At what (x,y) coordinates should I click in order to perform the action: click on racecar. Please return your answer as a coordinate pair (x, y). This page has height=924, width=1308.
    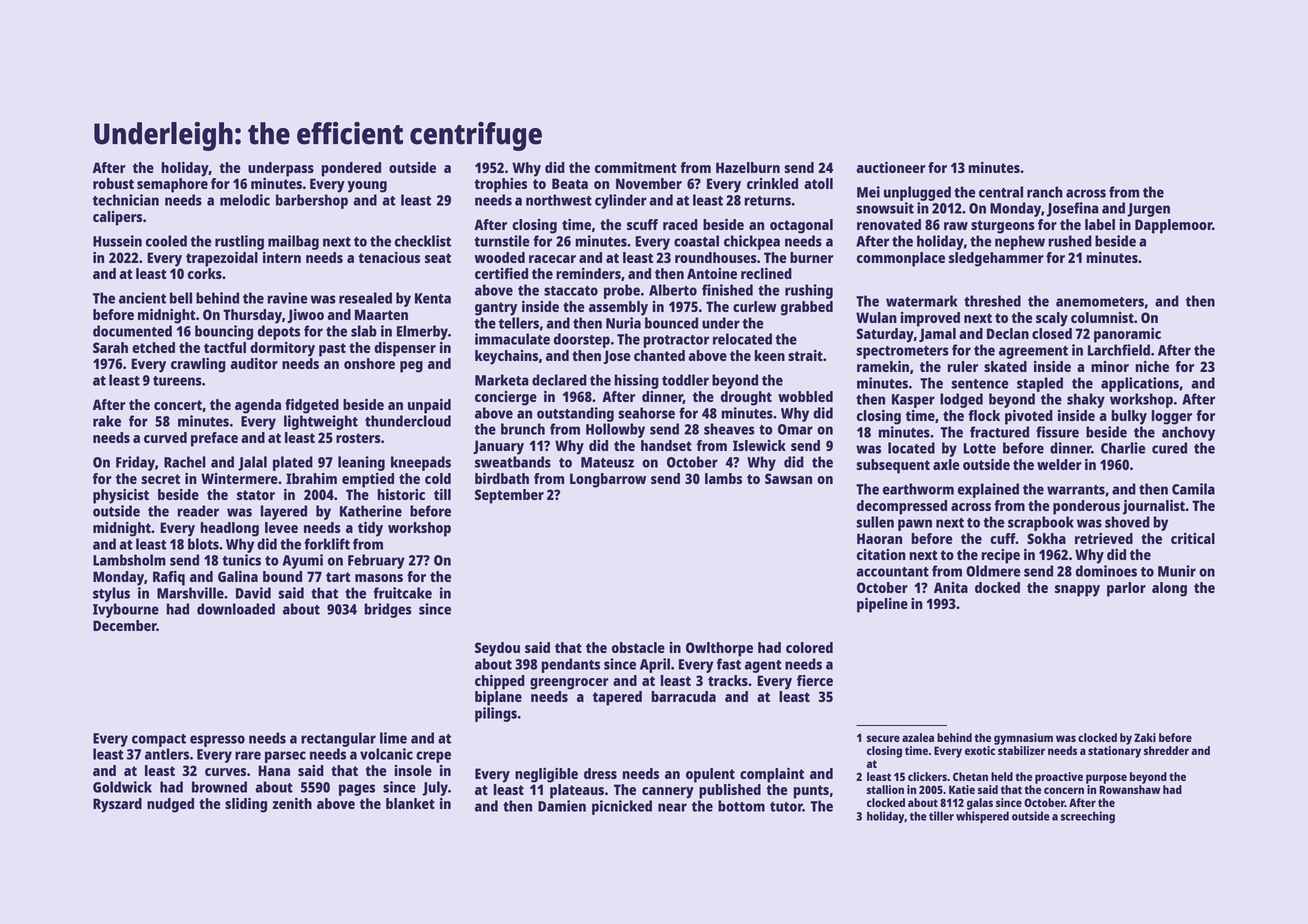
    Looking at the image, I should click on (552, 259).
